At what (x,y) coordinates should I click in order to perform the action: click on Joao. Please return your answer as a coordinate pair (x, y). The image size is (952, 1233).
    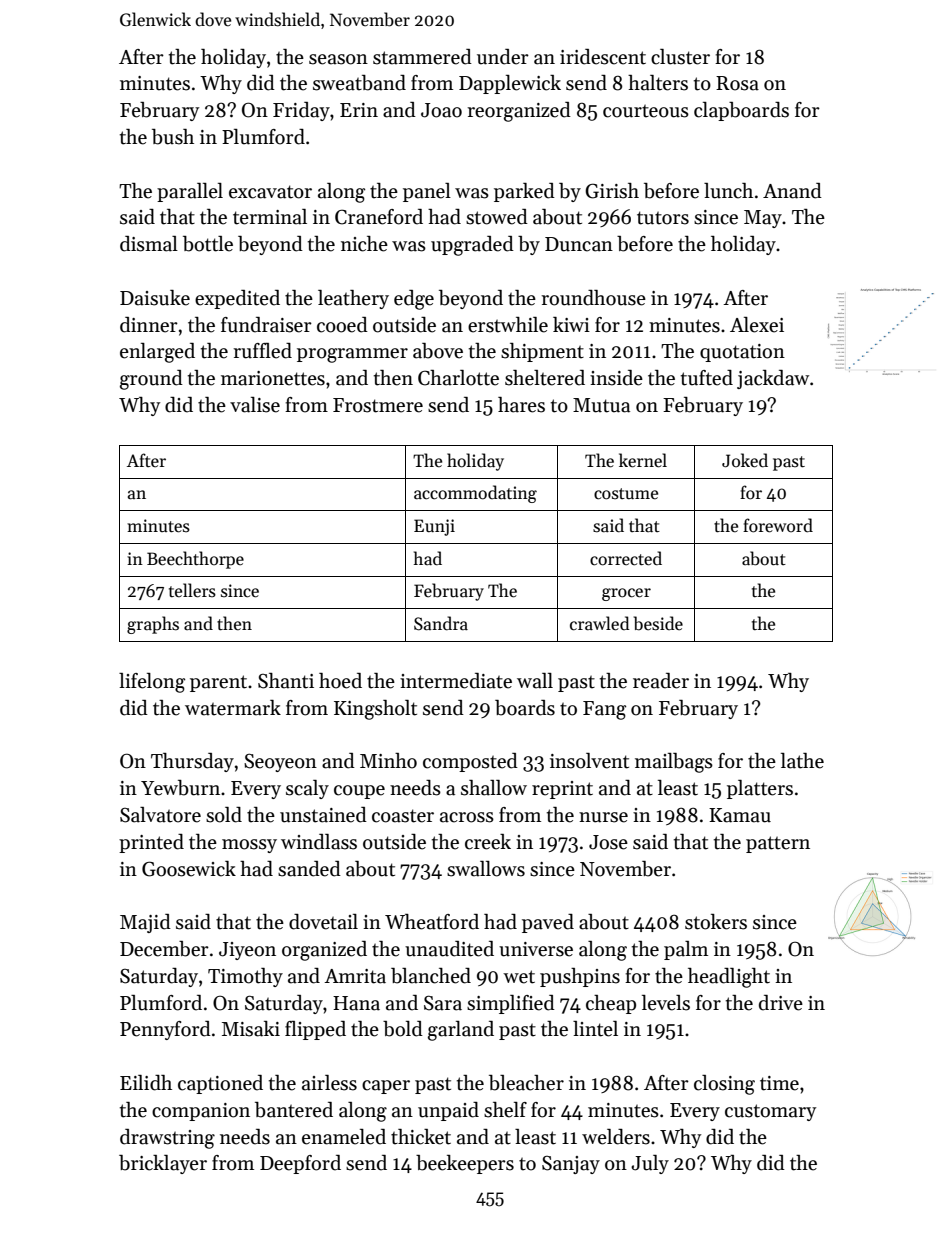
    Looking at the image, I should click on (441, 110).
